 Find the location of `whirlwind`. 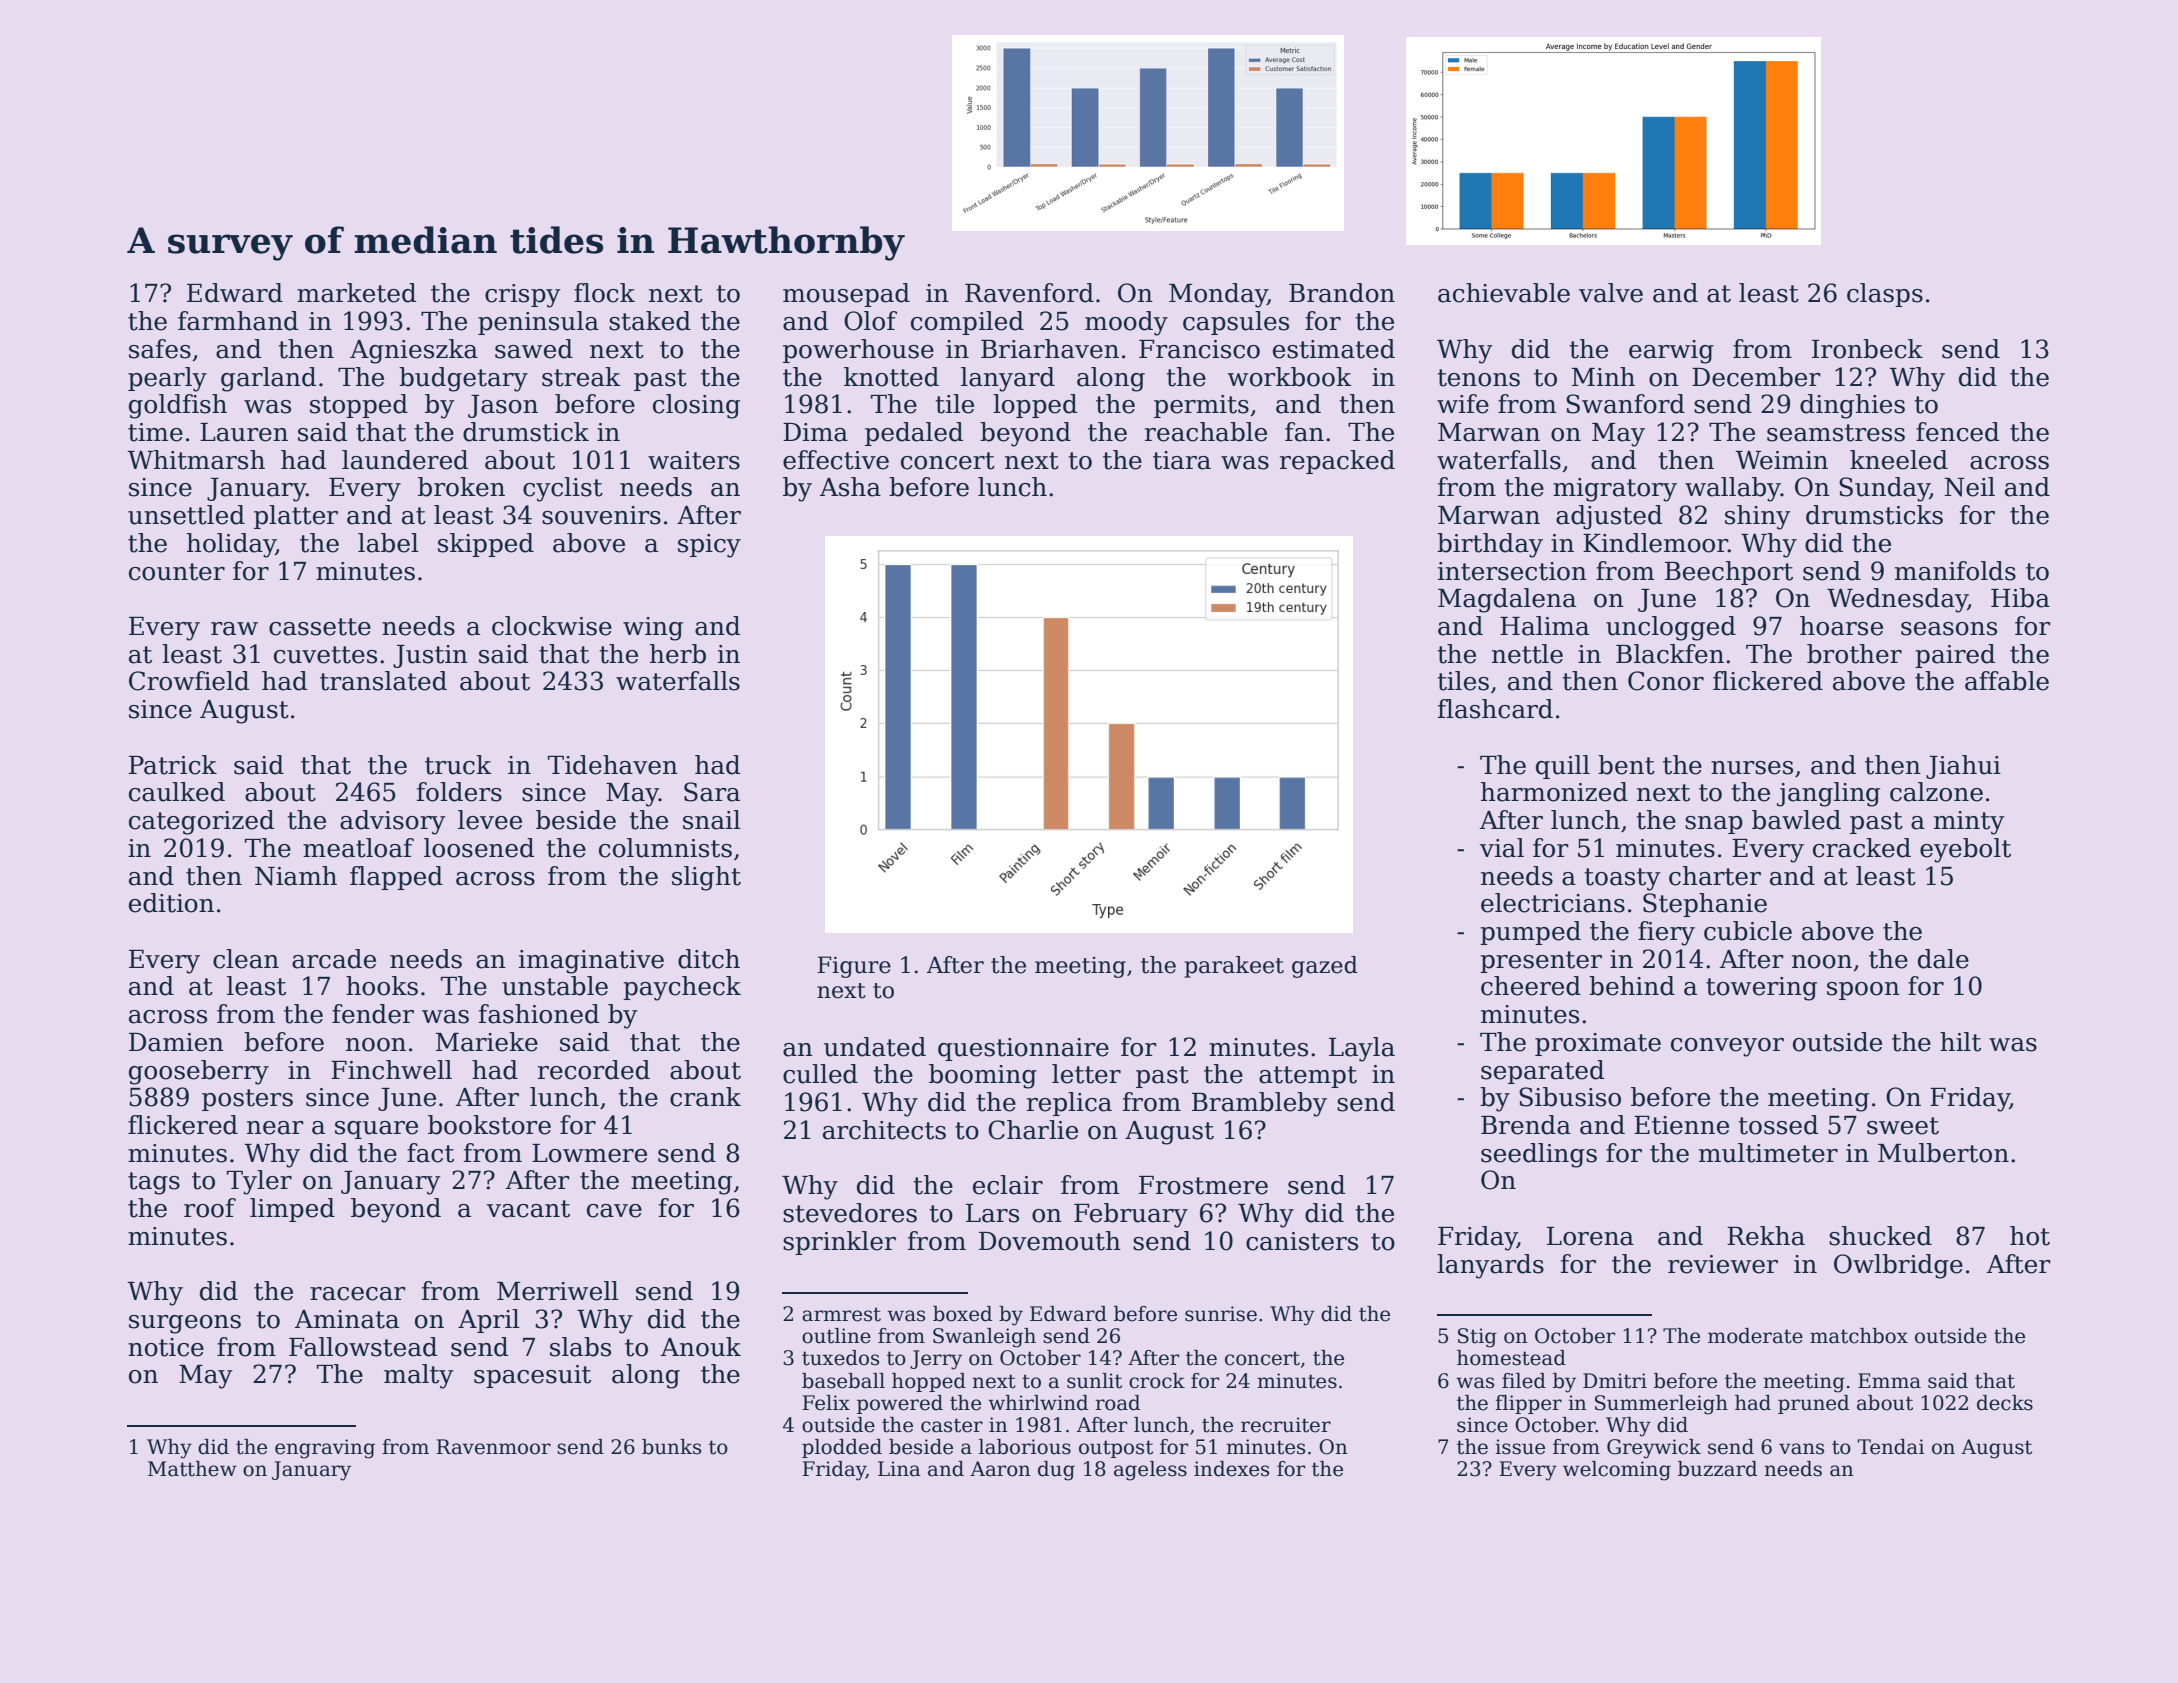

whirlwind is located at coordinates (1038, 1403).
